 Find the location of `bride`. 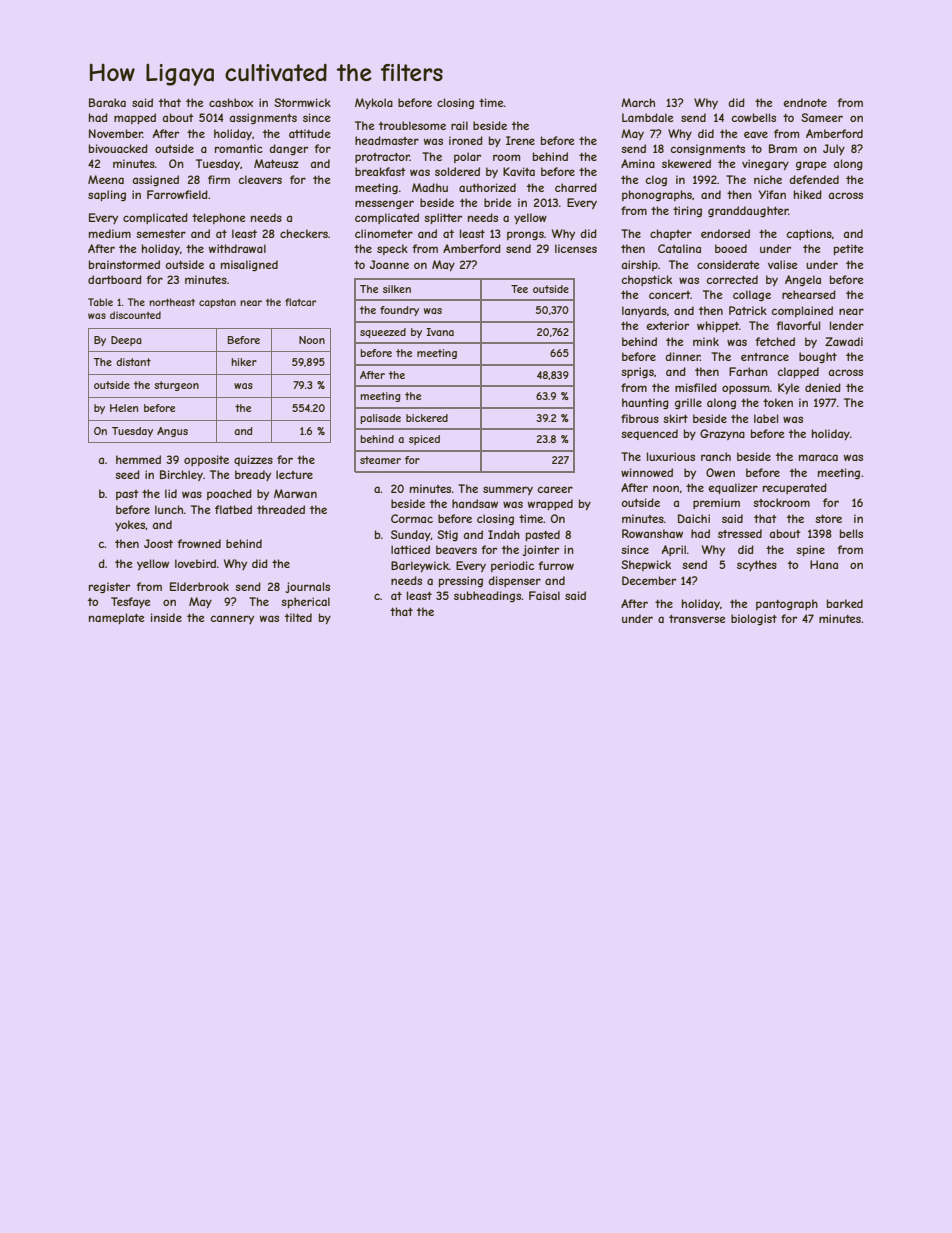

bride is located at coordinates (497, 202).
